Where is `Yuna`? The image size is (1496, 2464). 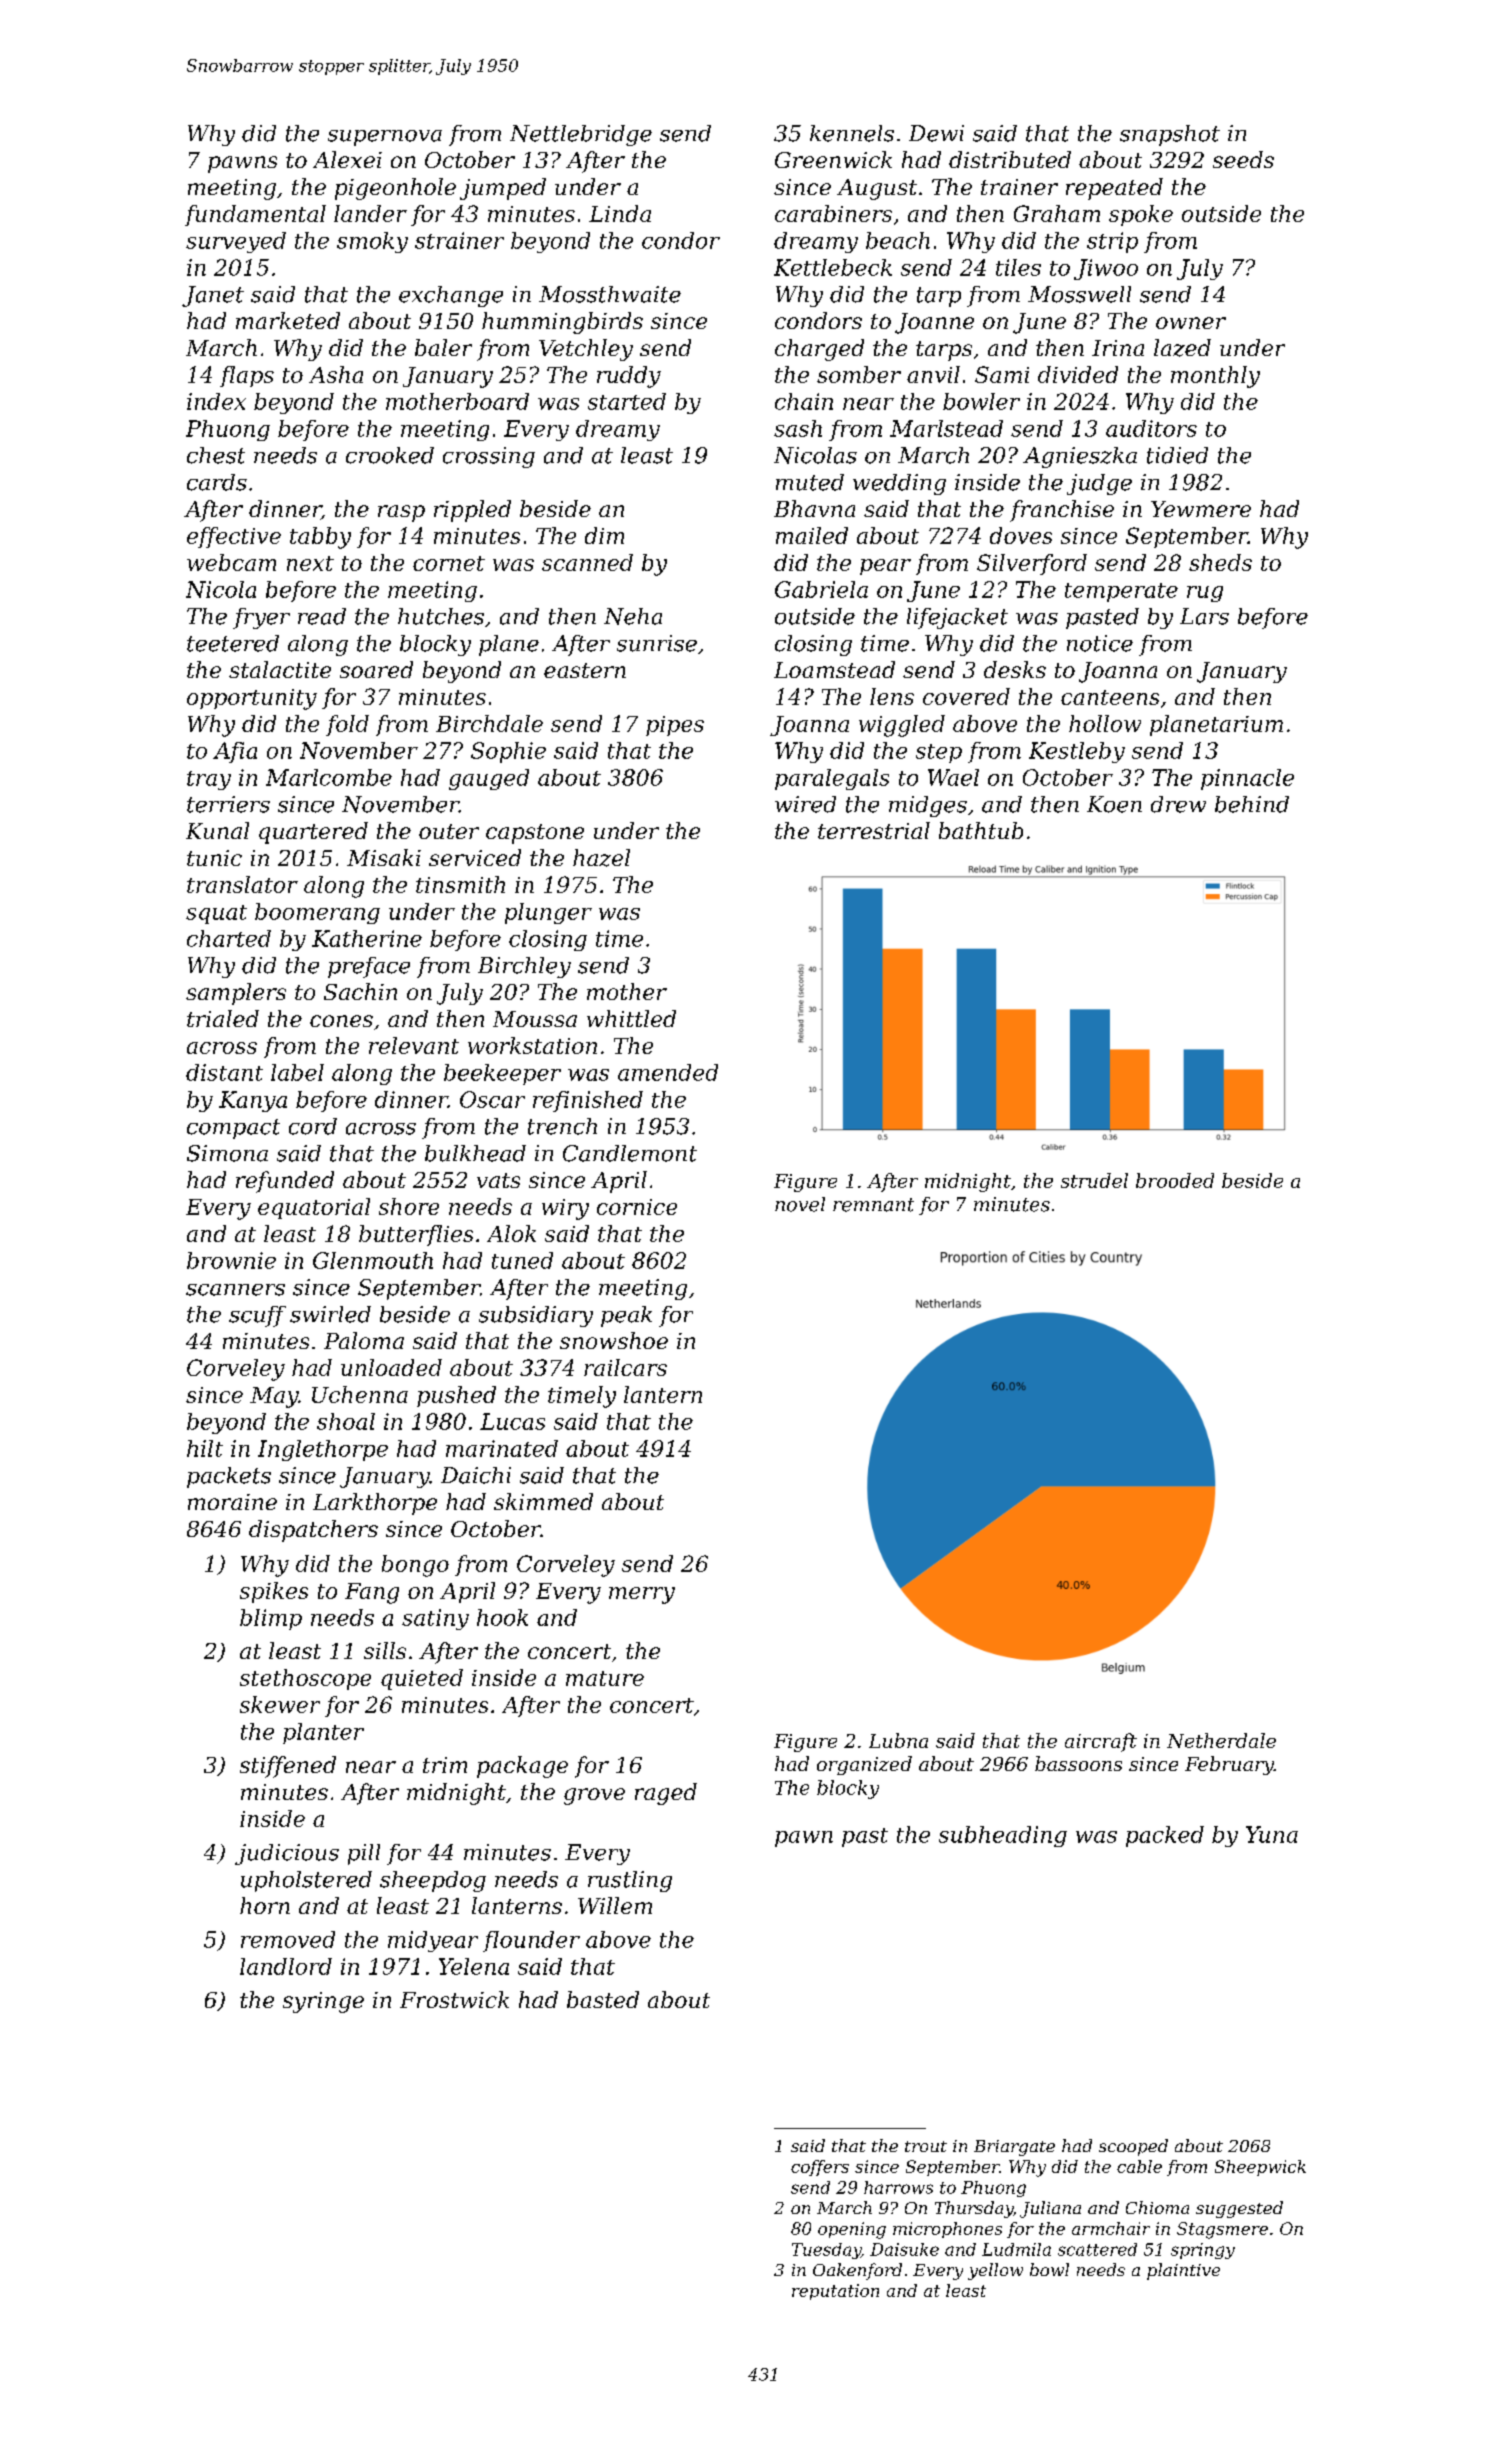 Yuna is located at coordinates (1272, 1834).
